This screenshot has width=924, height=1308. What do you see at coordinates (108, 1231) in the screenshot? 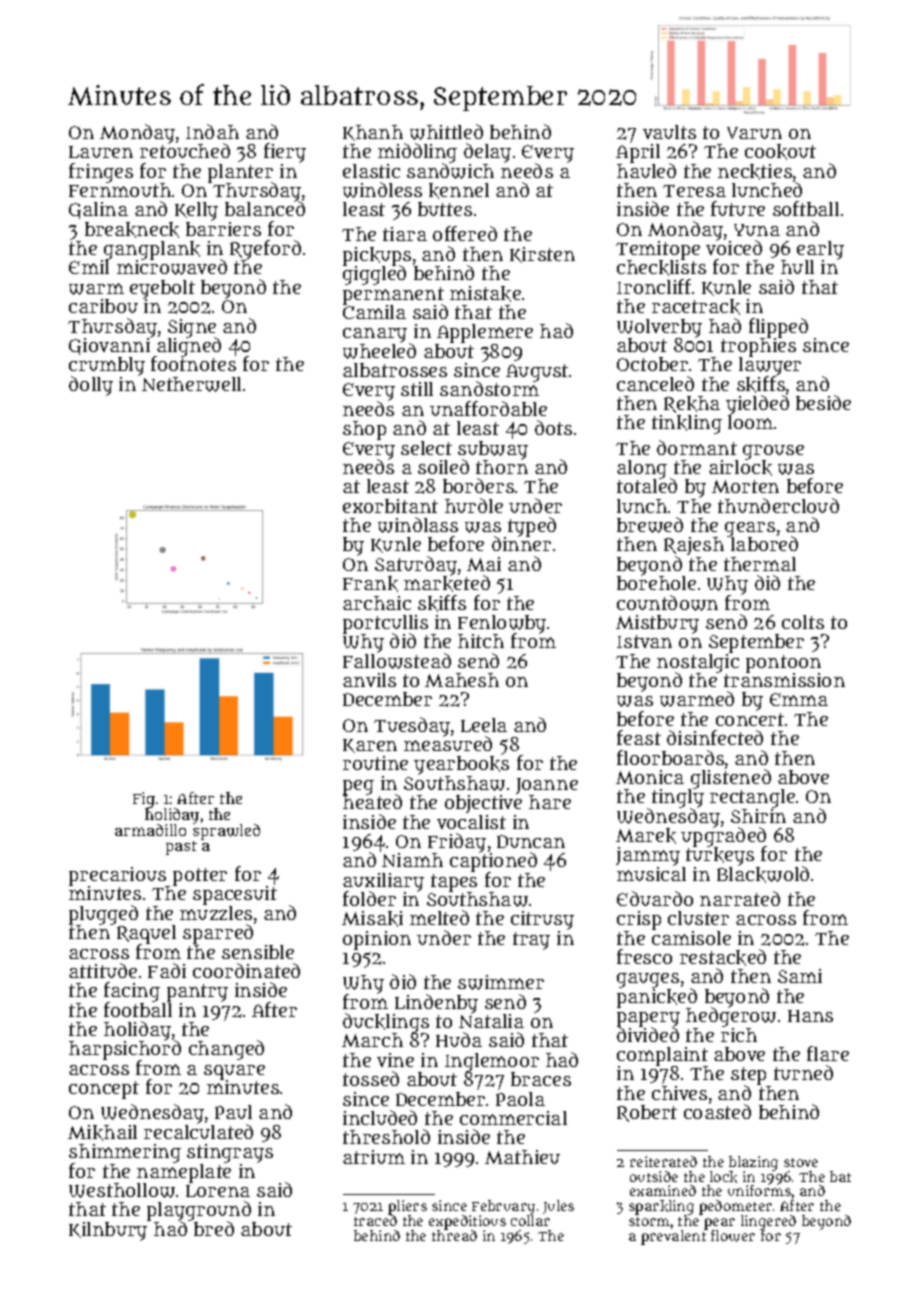
I see `Kilnbury` at bounding box center [108, 1231].
